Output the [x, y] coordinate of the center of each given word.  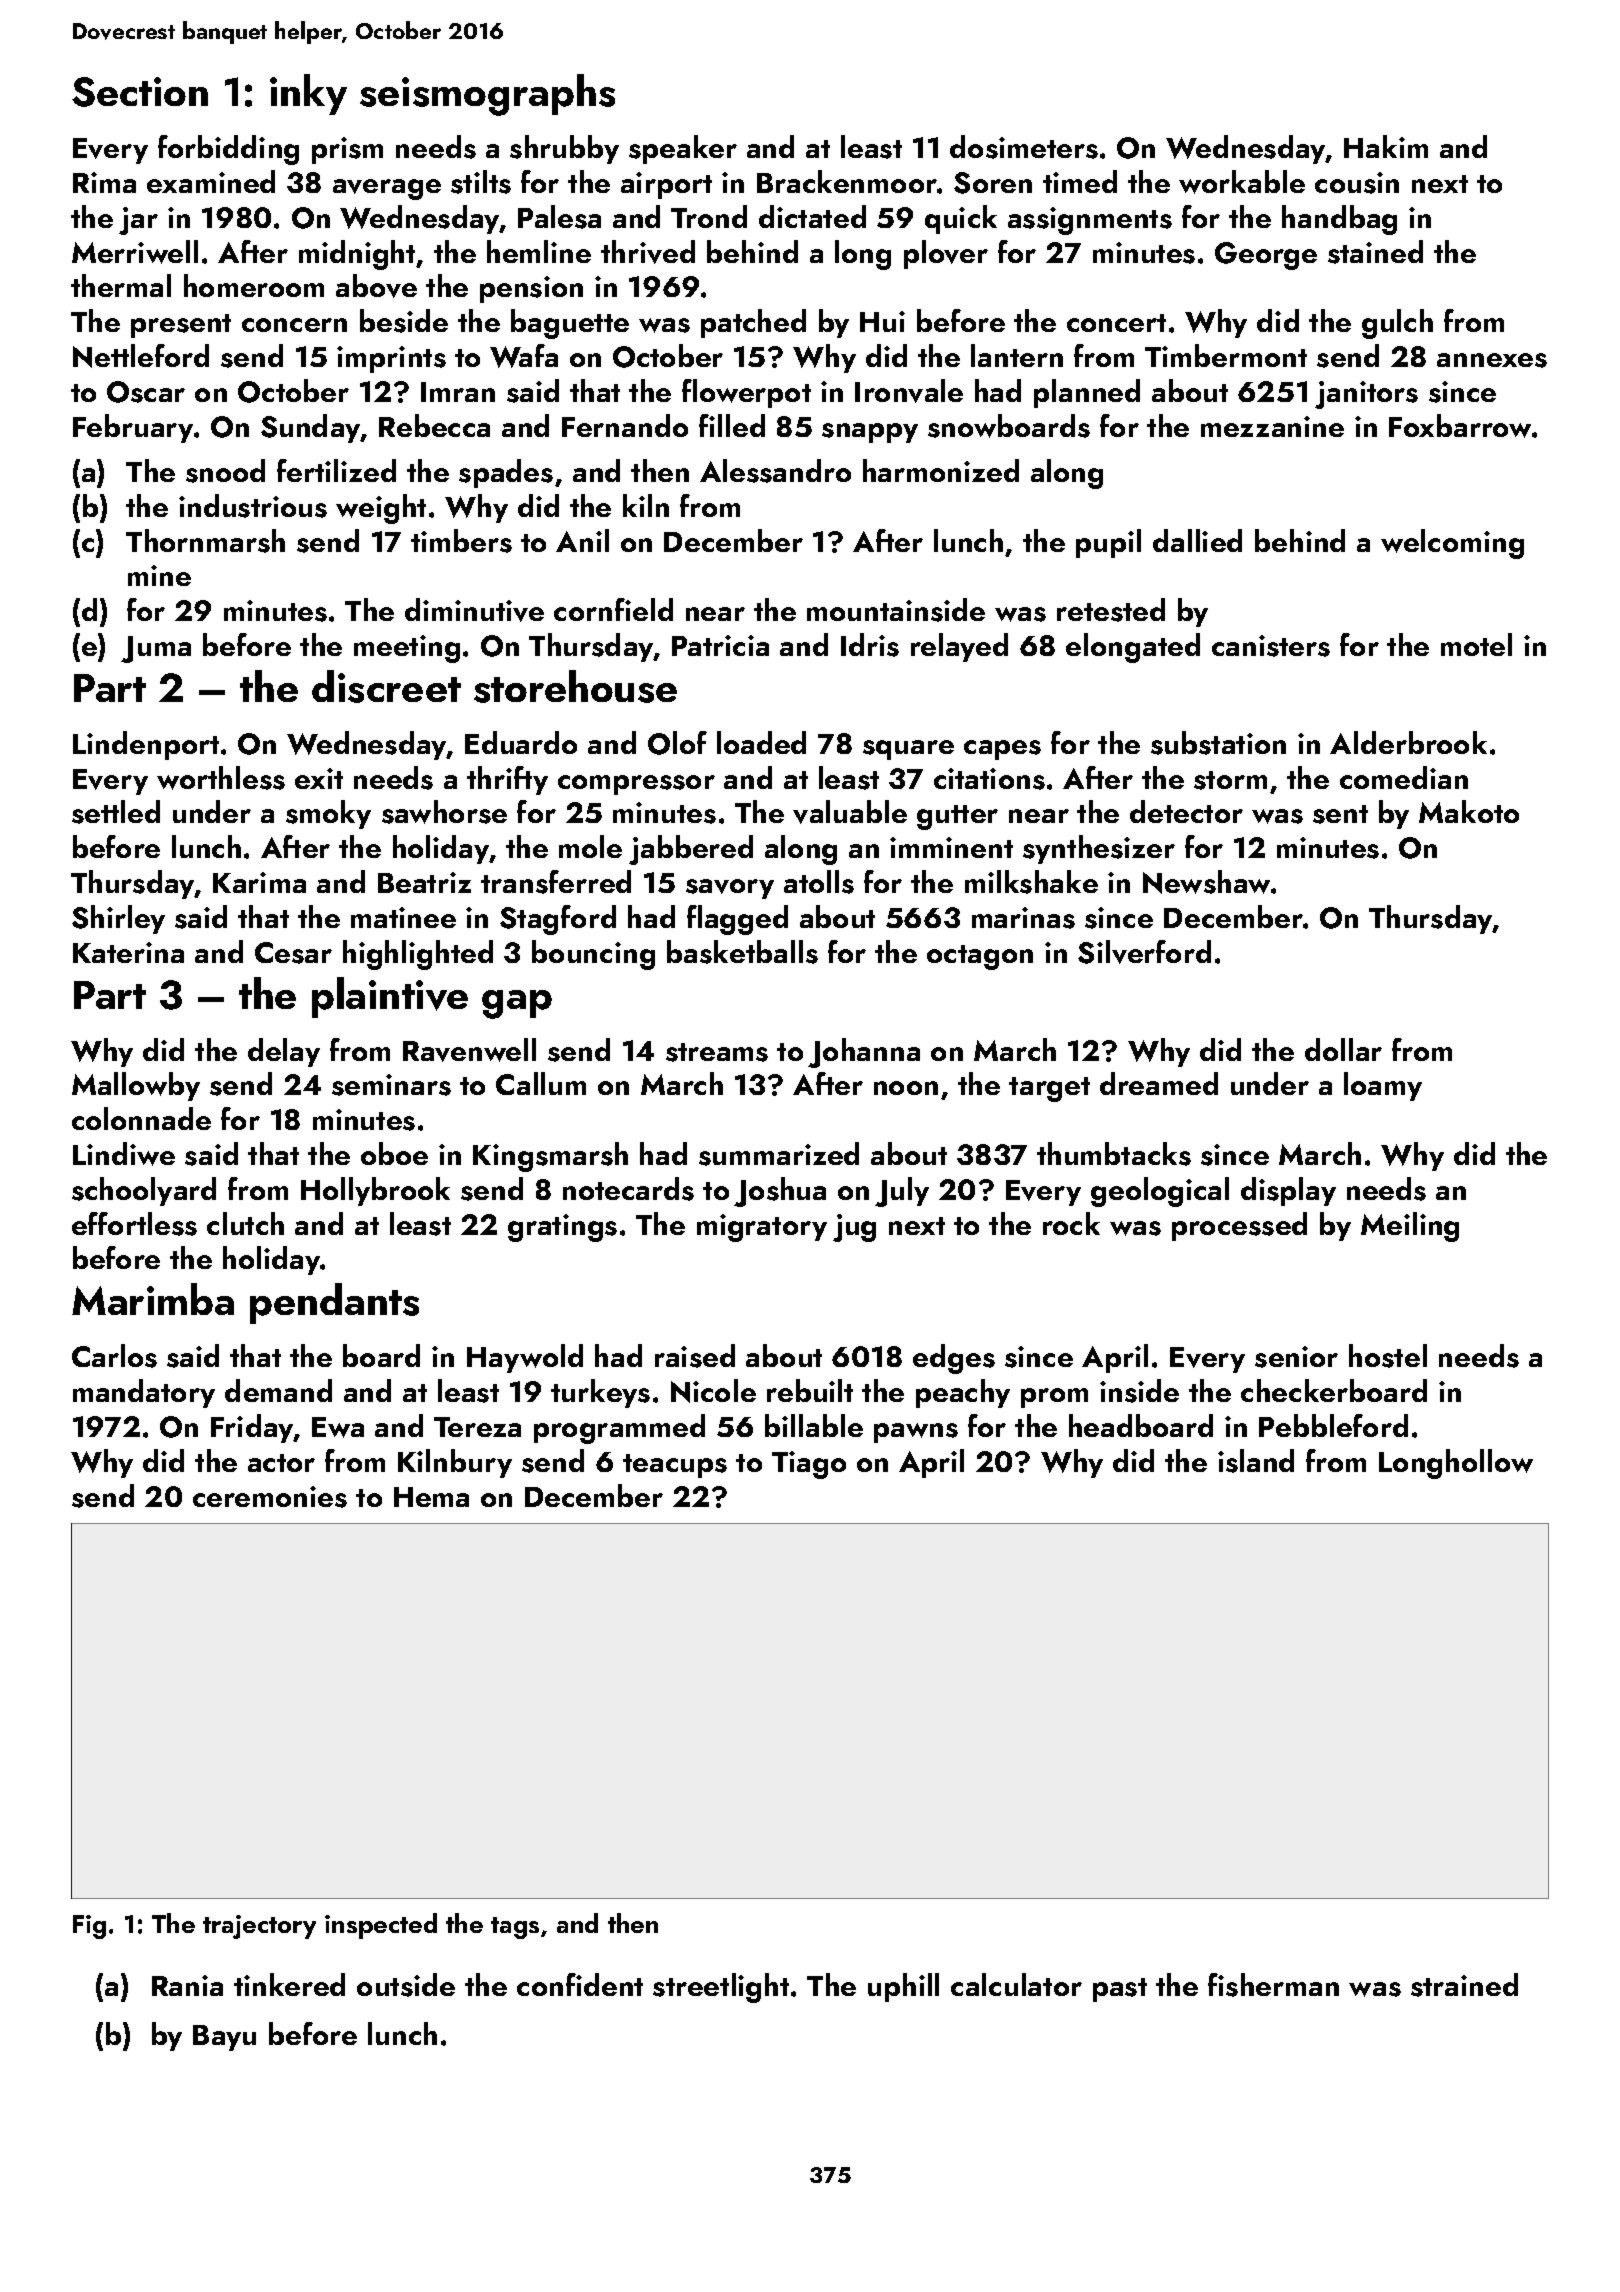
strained [1464, 1985]
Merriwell [135, 252]
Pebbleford [1333, 1425]
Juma [156, 649]
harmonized [941, 470]
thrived [648, 252]
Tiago [809, 1465]
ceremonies [270, 1497]
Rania [187, 1985]
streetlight [721, 1988]
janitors [1366, 395]
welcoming [1452, 544]
